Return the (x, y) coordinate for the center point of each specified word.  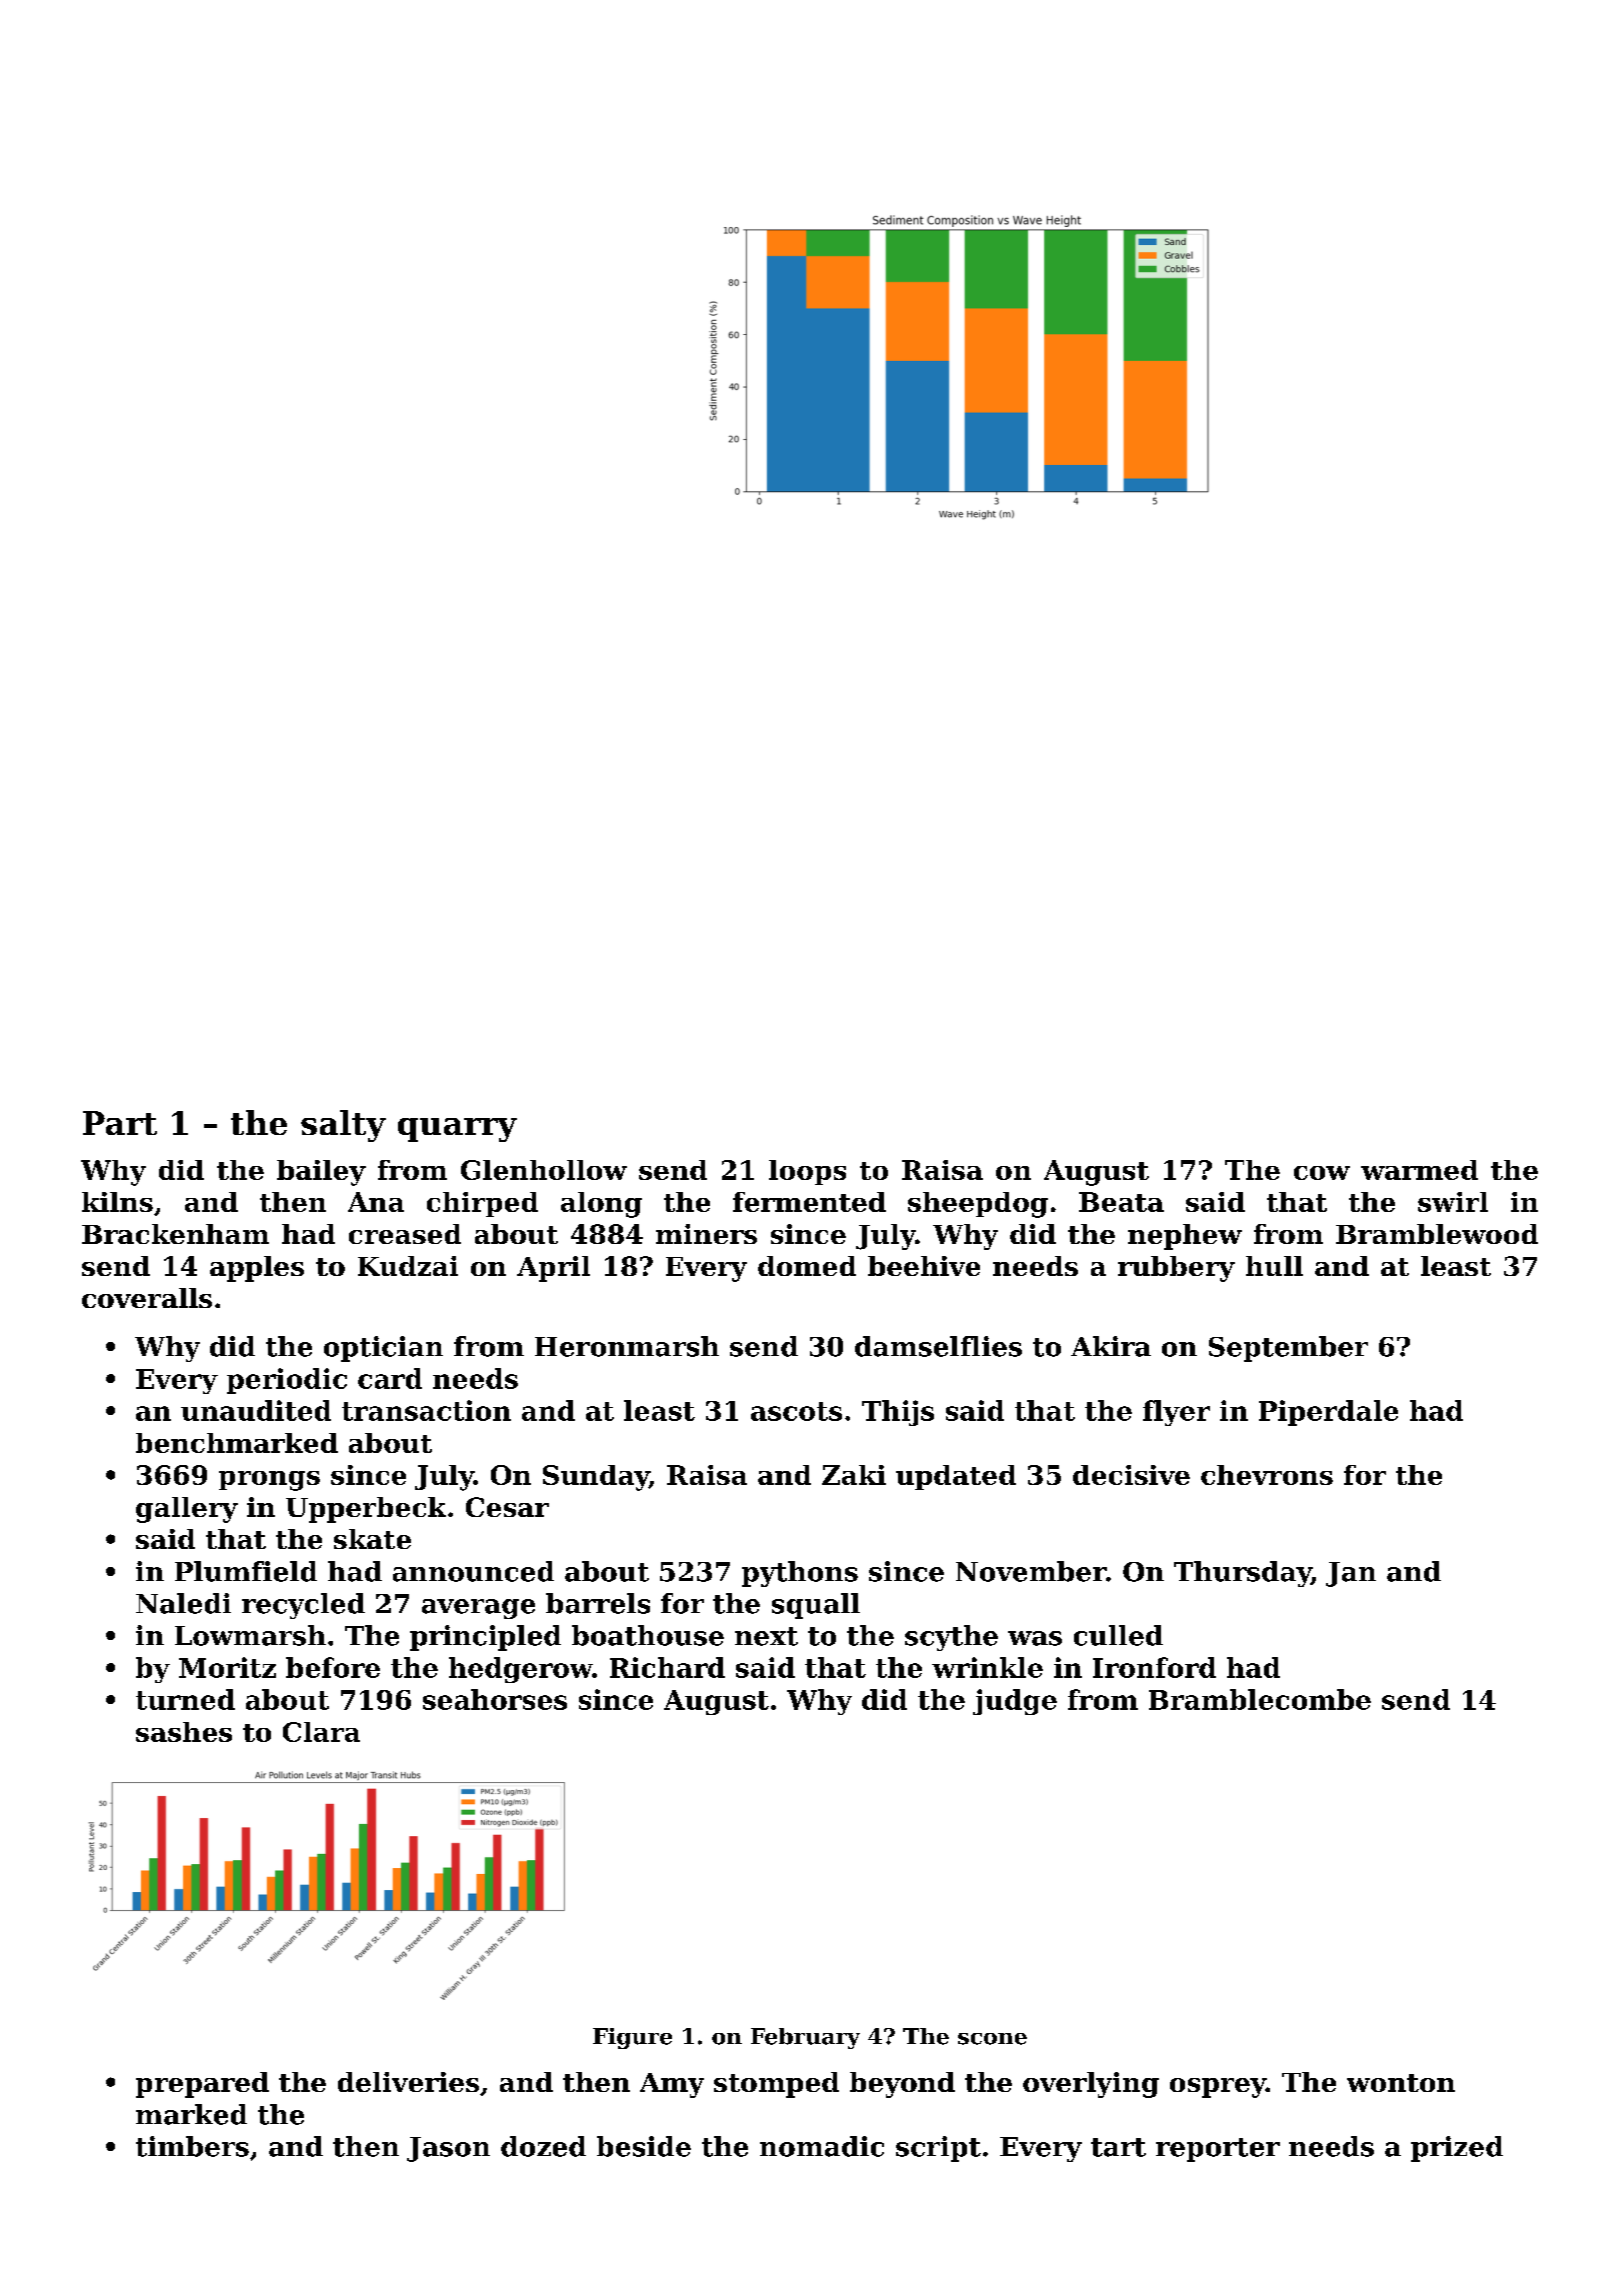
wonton (1401, 2083)
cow (1322, 1173)
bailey (321, 1173)
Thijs (898, 1413)
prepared (202, 2085)
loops (807, 1172)
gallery (187, 1510)
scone (992, 2039)
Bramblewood (1437, 1234)
